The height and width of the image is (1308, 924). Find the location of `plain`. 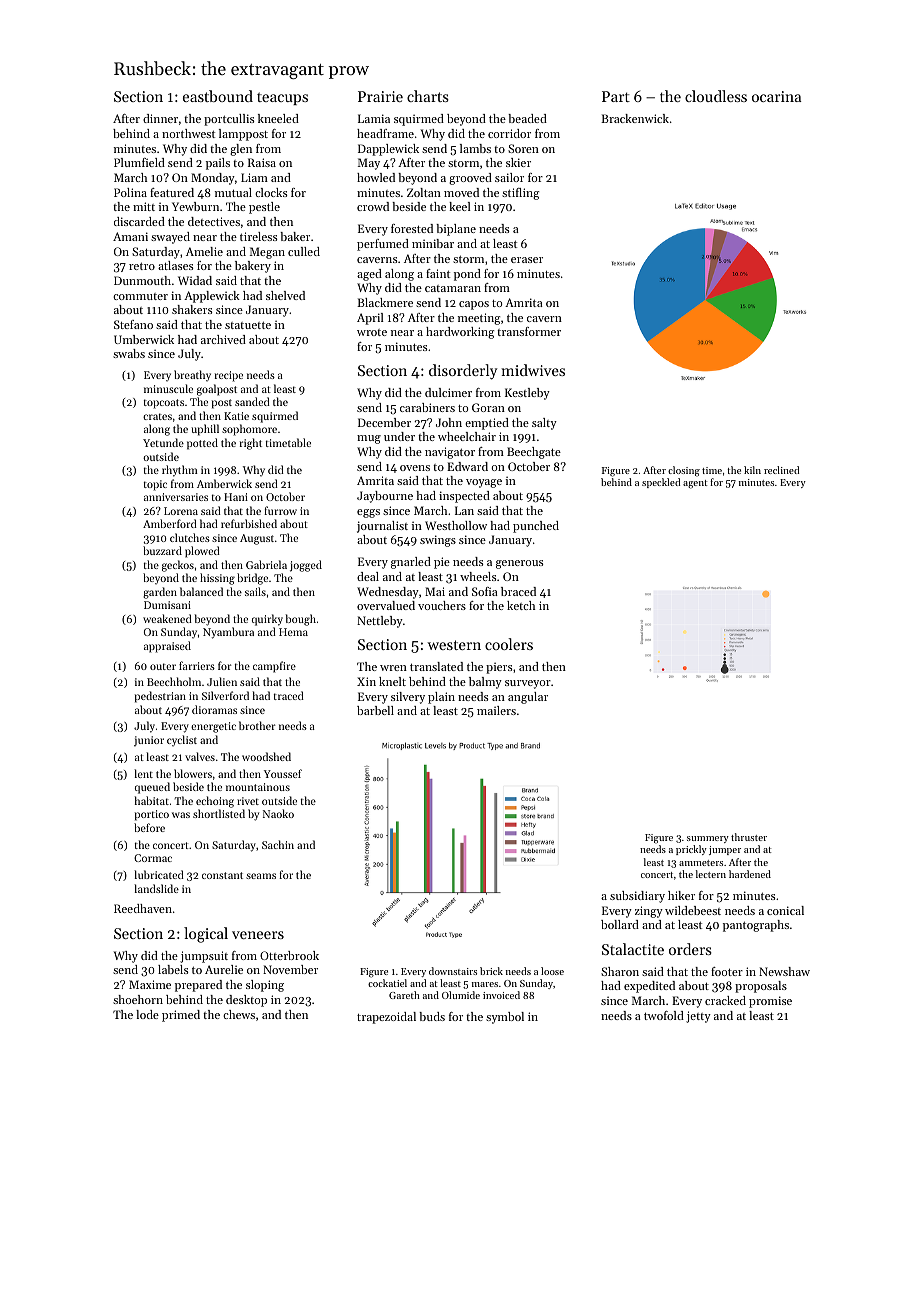

plain is located at coordinates (441, 698).
